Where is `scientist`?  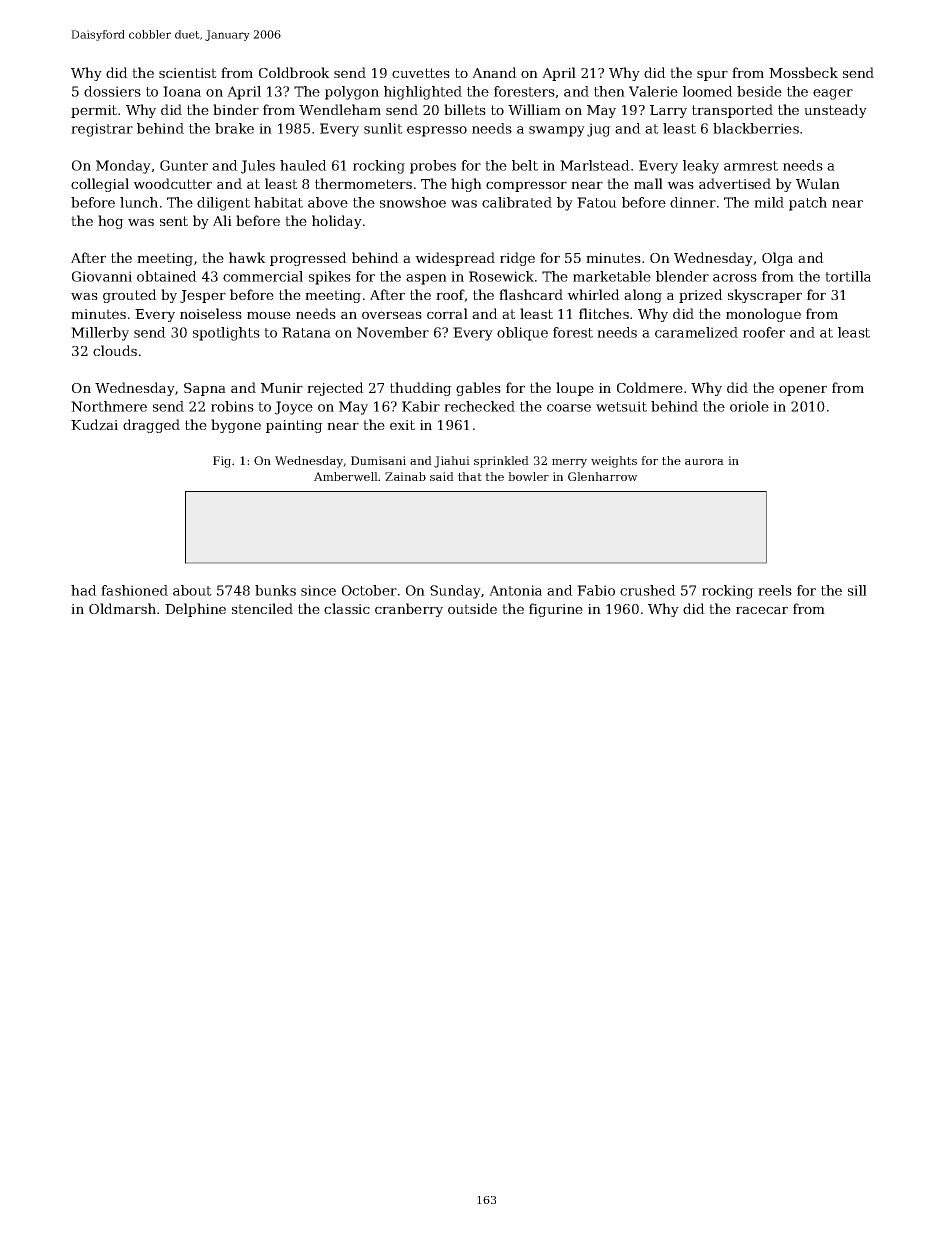
scientist is located at coordinates (188, 73).
